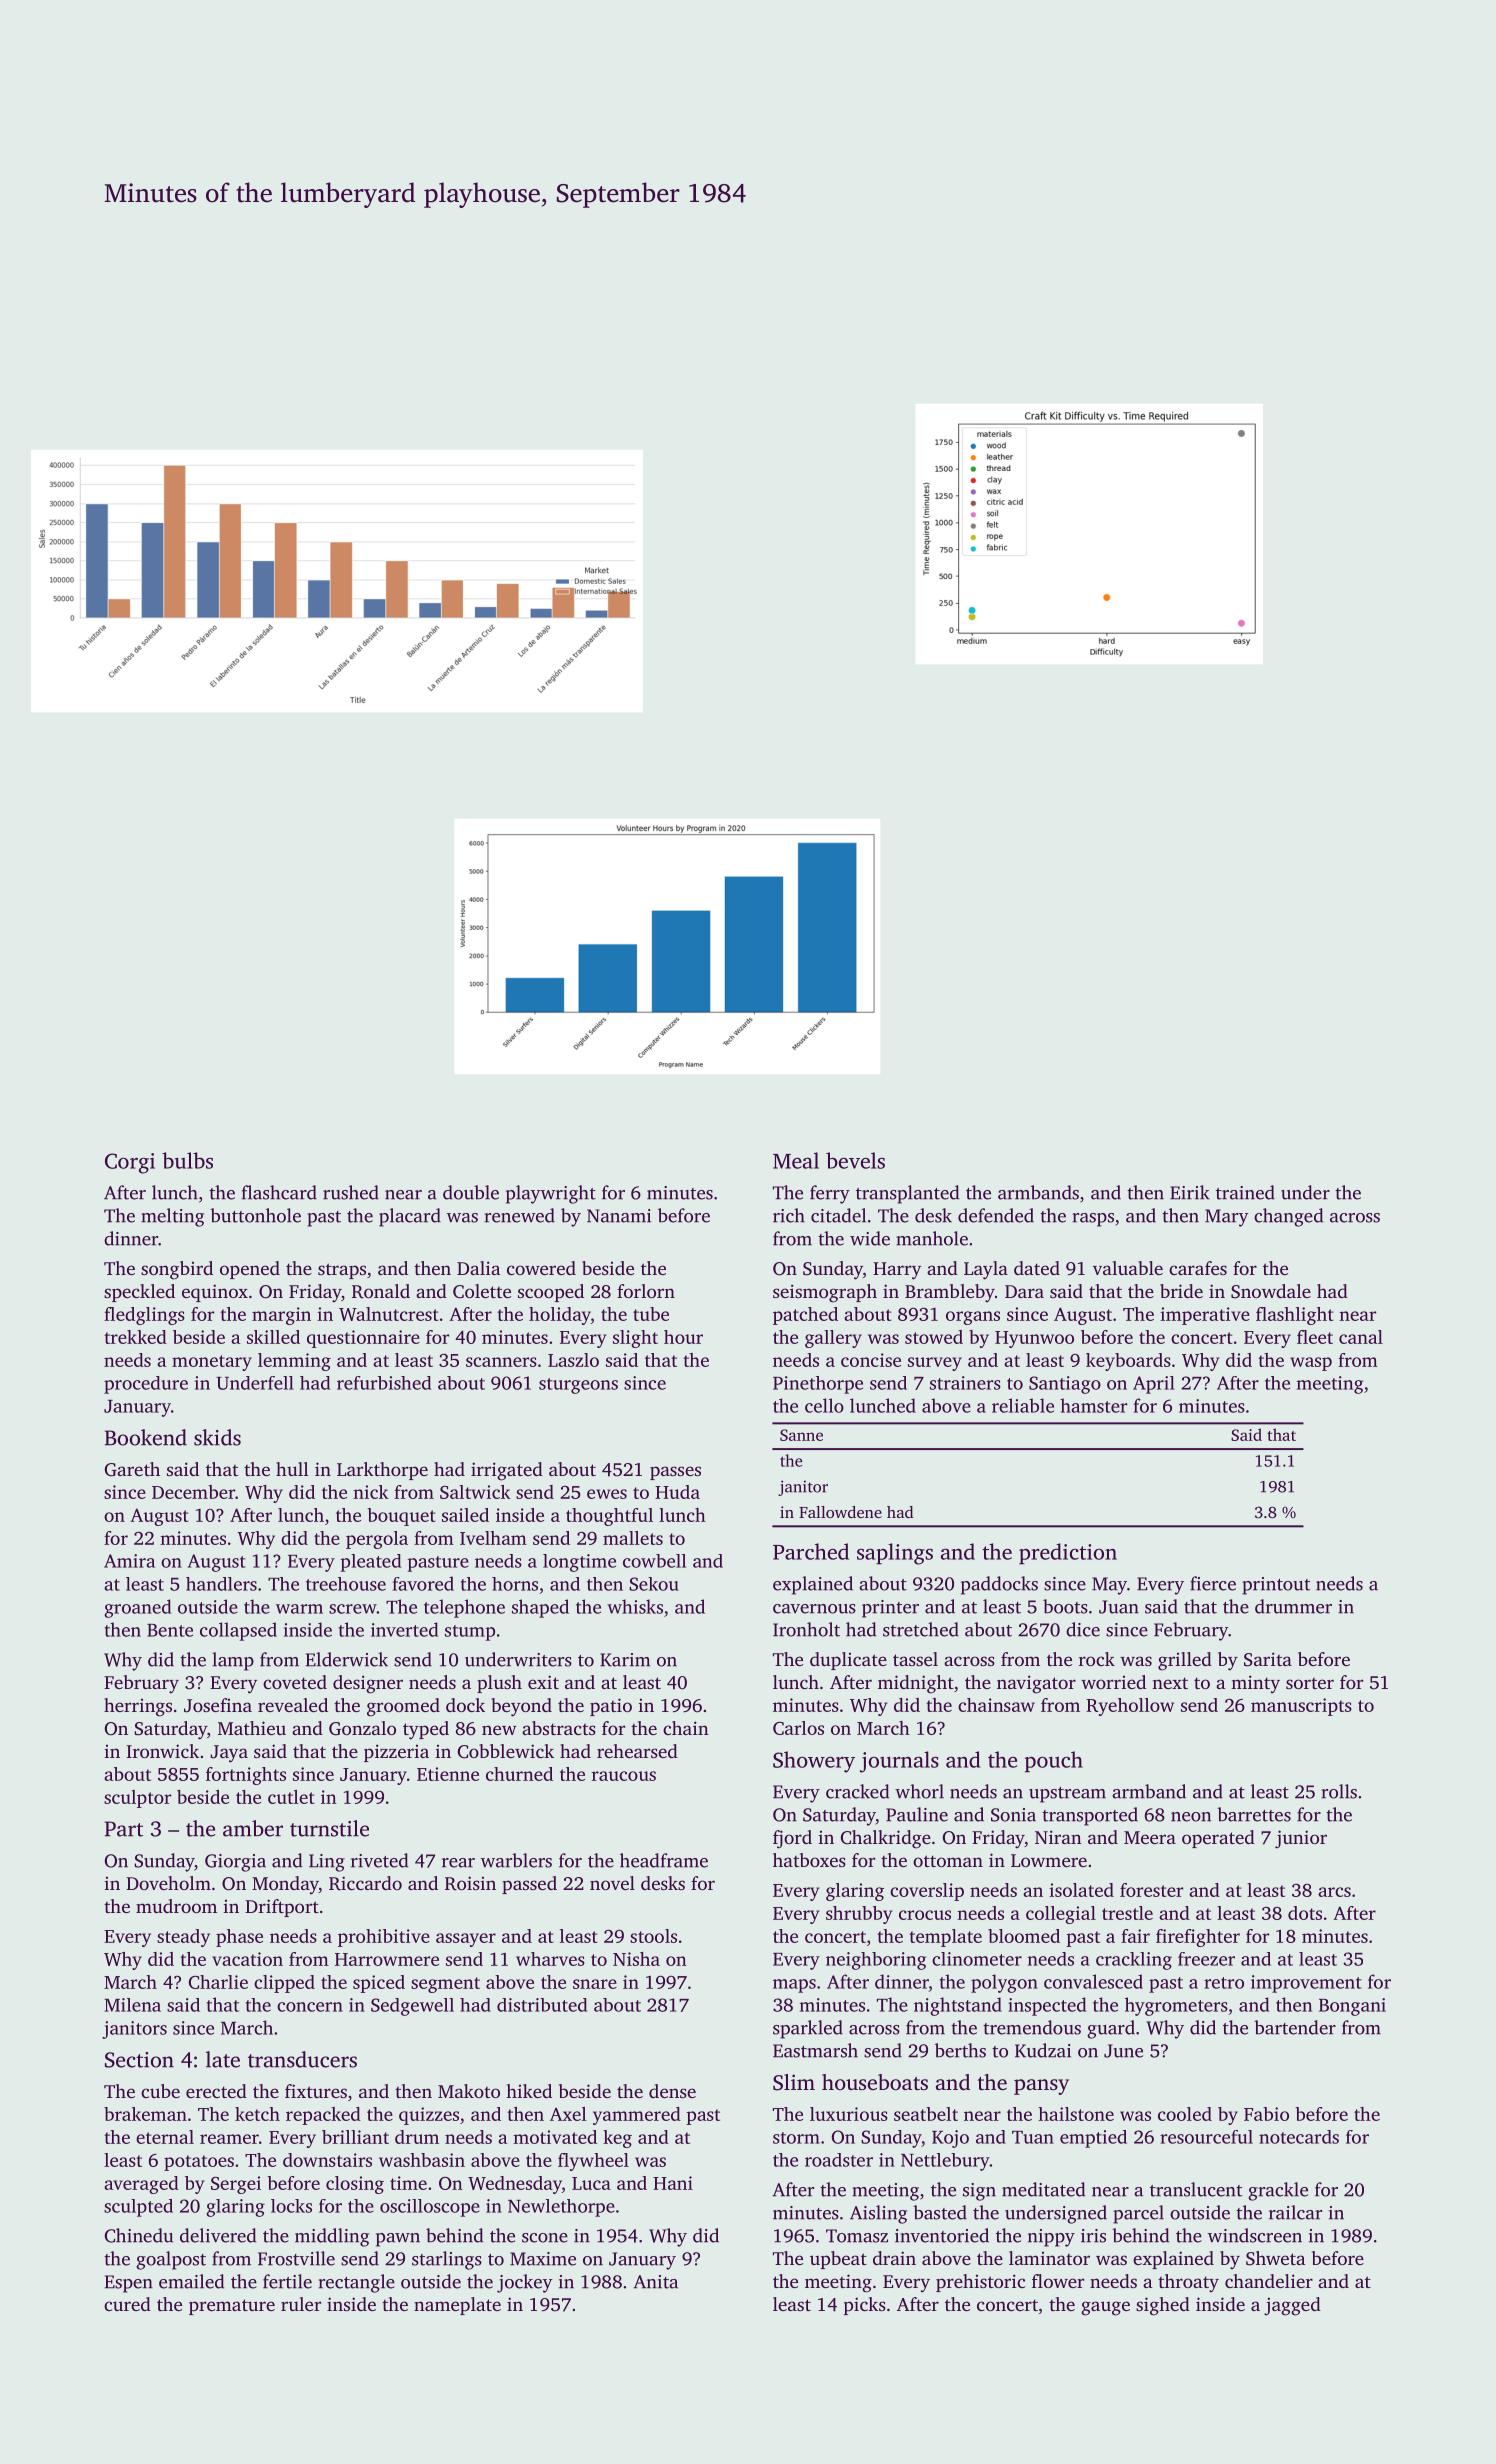  Describe the element at coordinates (1093, 1405) in the page. I see `hamster` at that location.
